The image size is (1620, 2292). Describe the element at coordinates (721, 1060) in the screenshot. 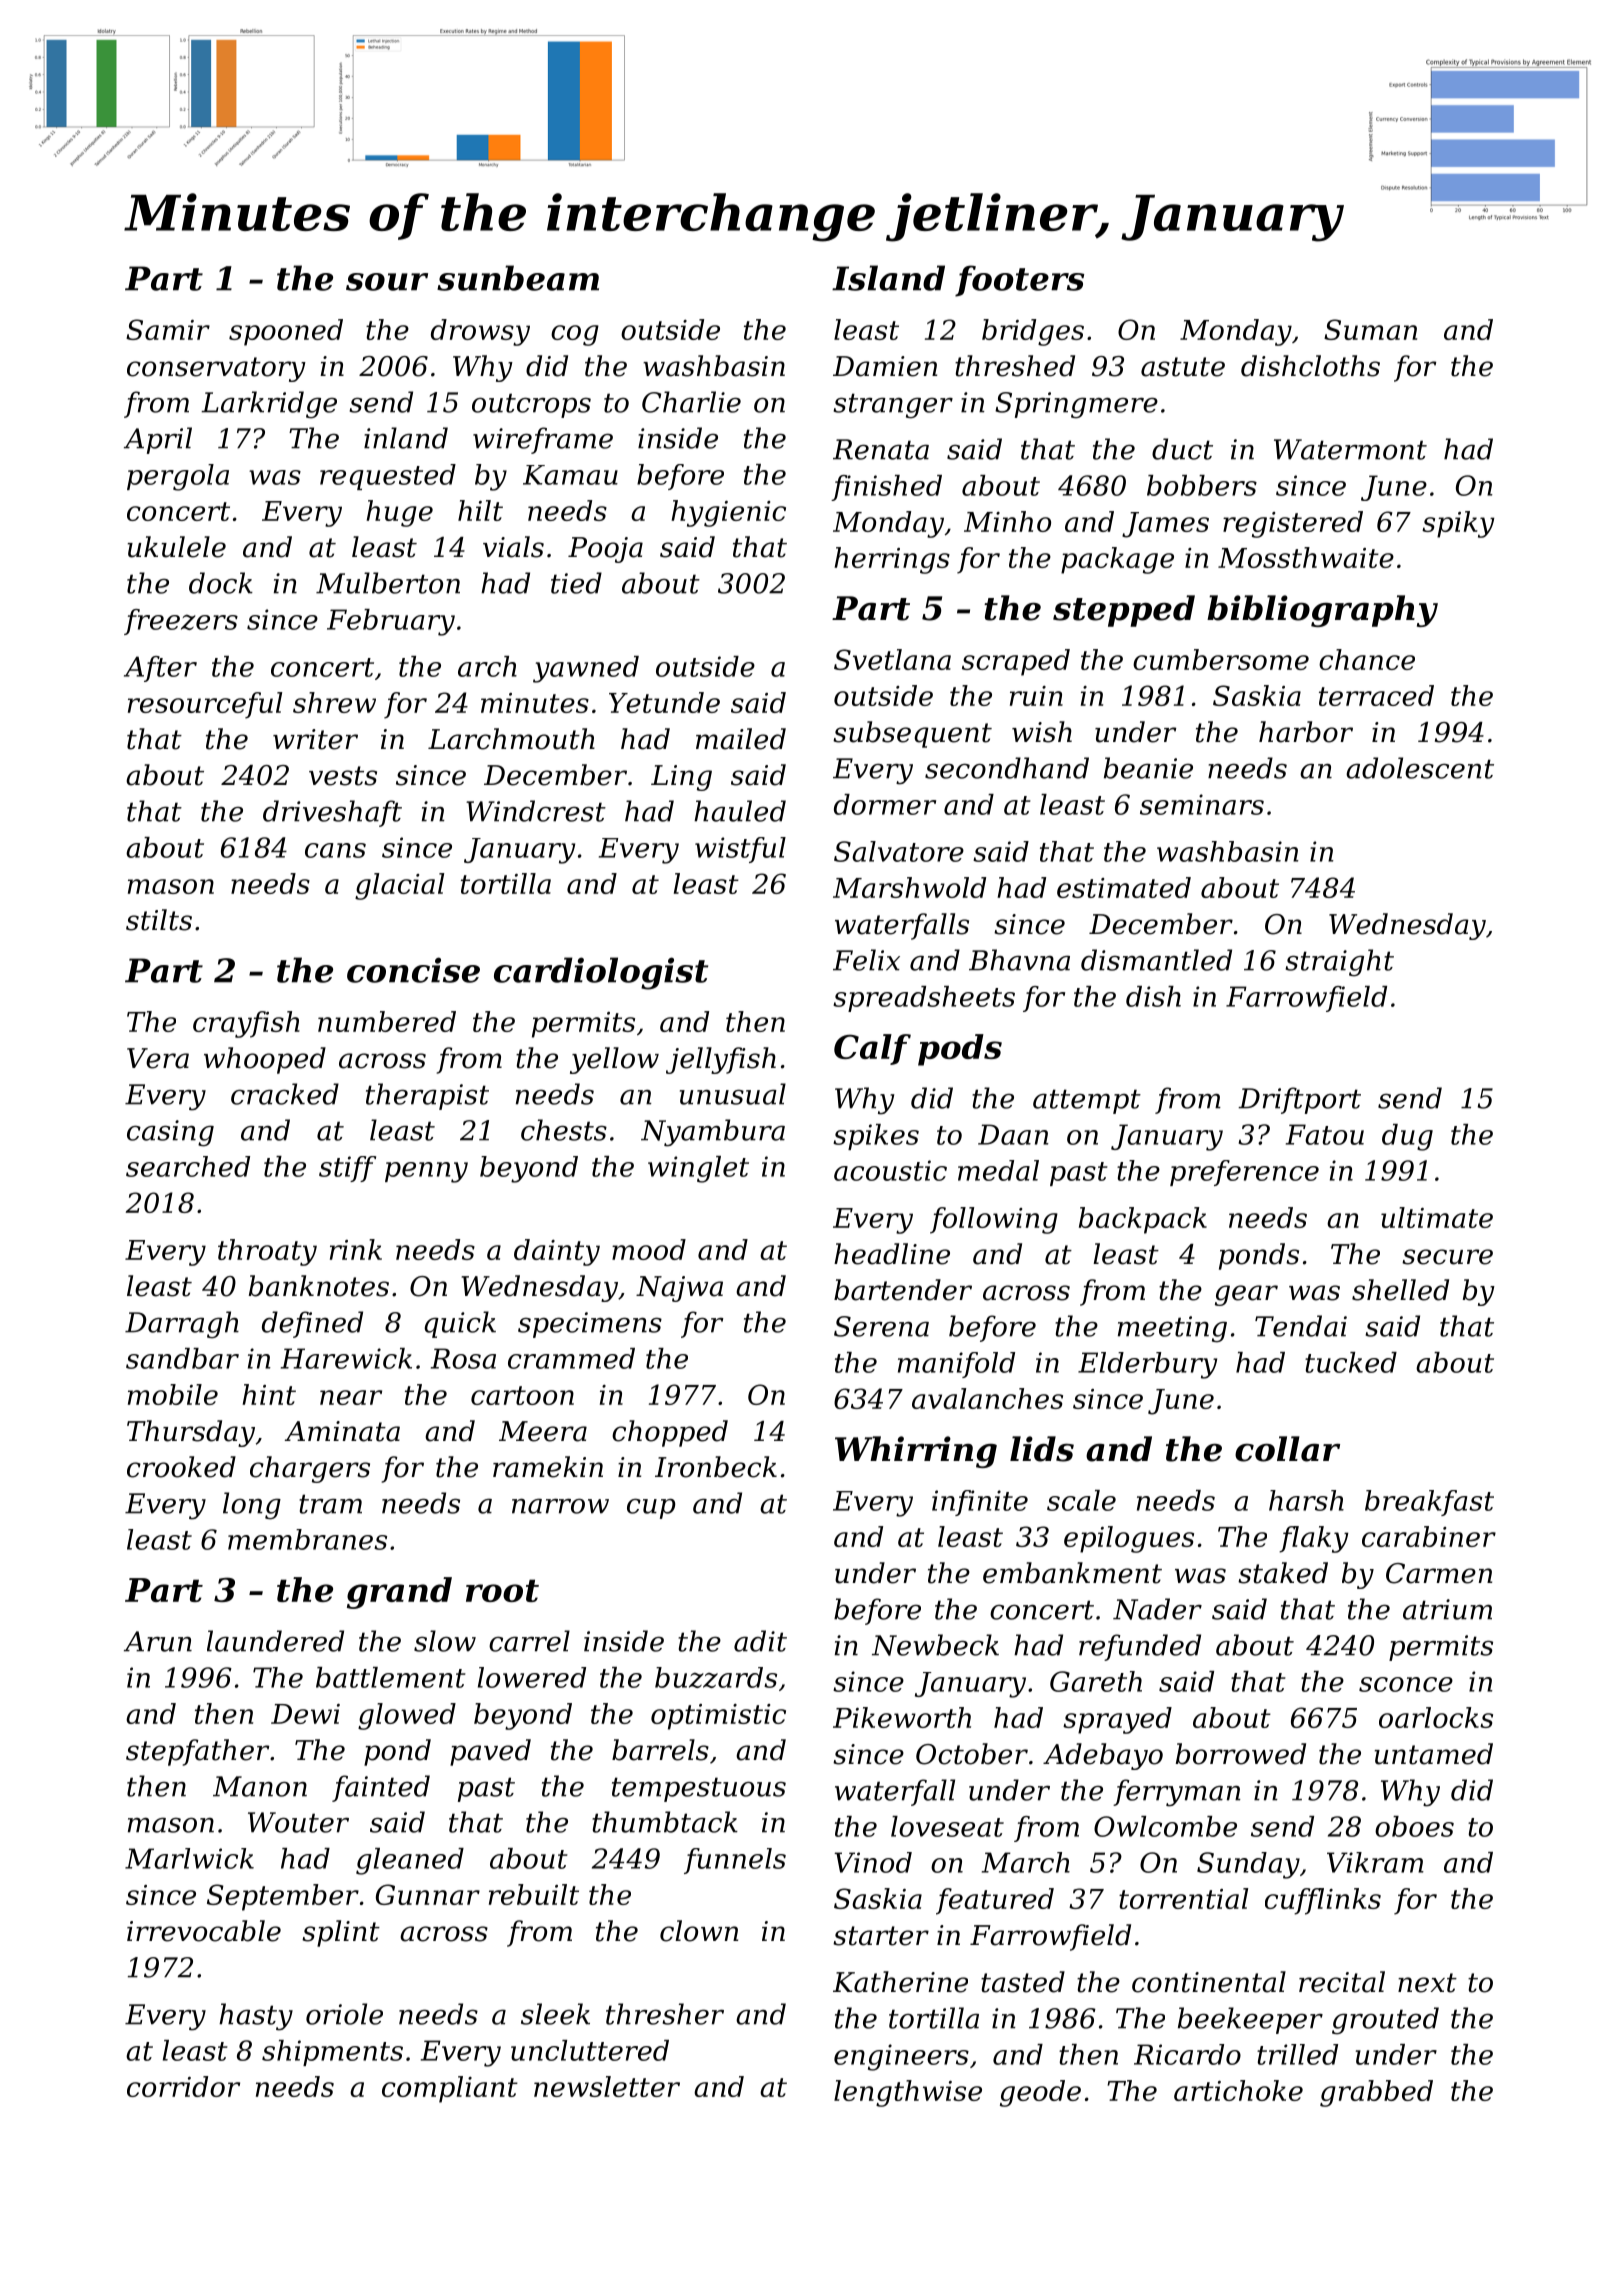

I see `jellyfish` at that location.
